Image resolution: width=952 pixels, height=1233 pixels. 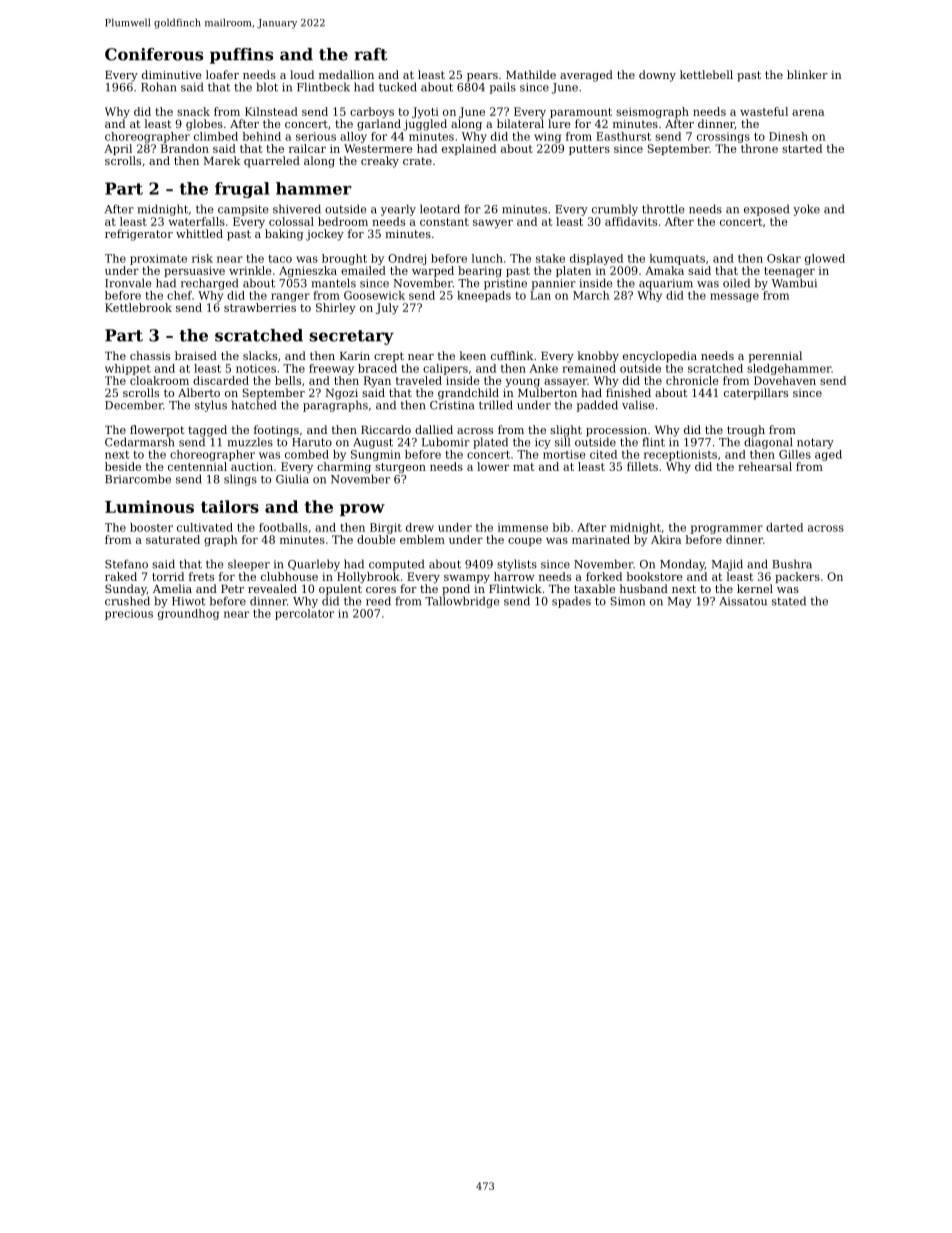 What do you see at coordinates (756, 394) in the page?
I see `caterpillars` at bounding box center [756, 394].
